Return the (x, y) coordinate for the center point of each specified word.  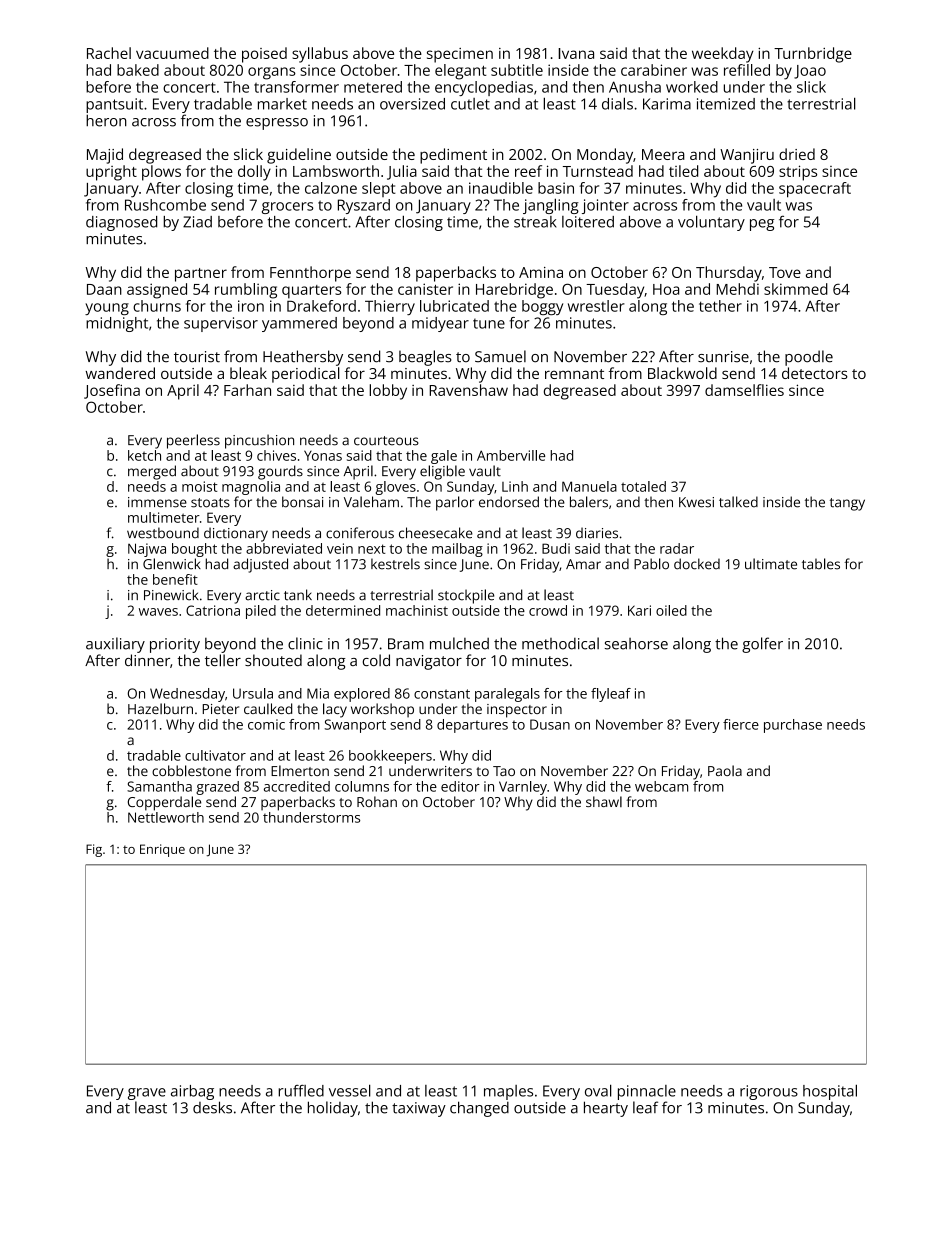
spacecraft (815, 190)
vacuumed (172, 53)
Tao (504, 771)
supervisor (221, 324)
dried (797, 154)
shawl (604, 801)
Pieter (221, 709)
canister (425, 289)
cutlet (470, 104)
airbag (192, 1092)
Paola (725, 770)
